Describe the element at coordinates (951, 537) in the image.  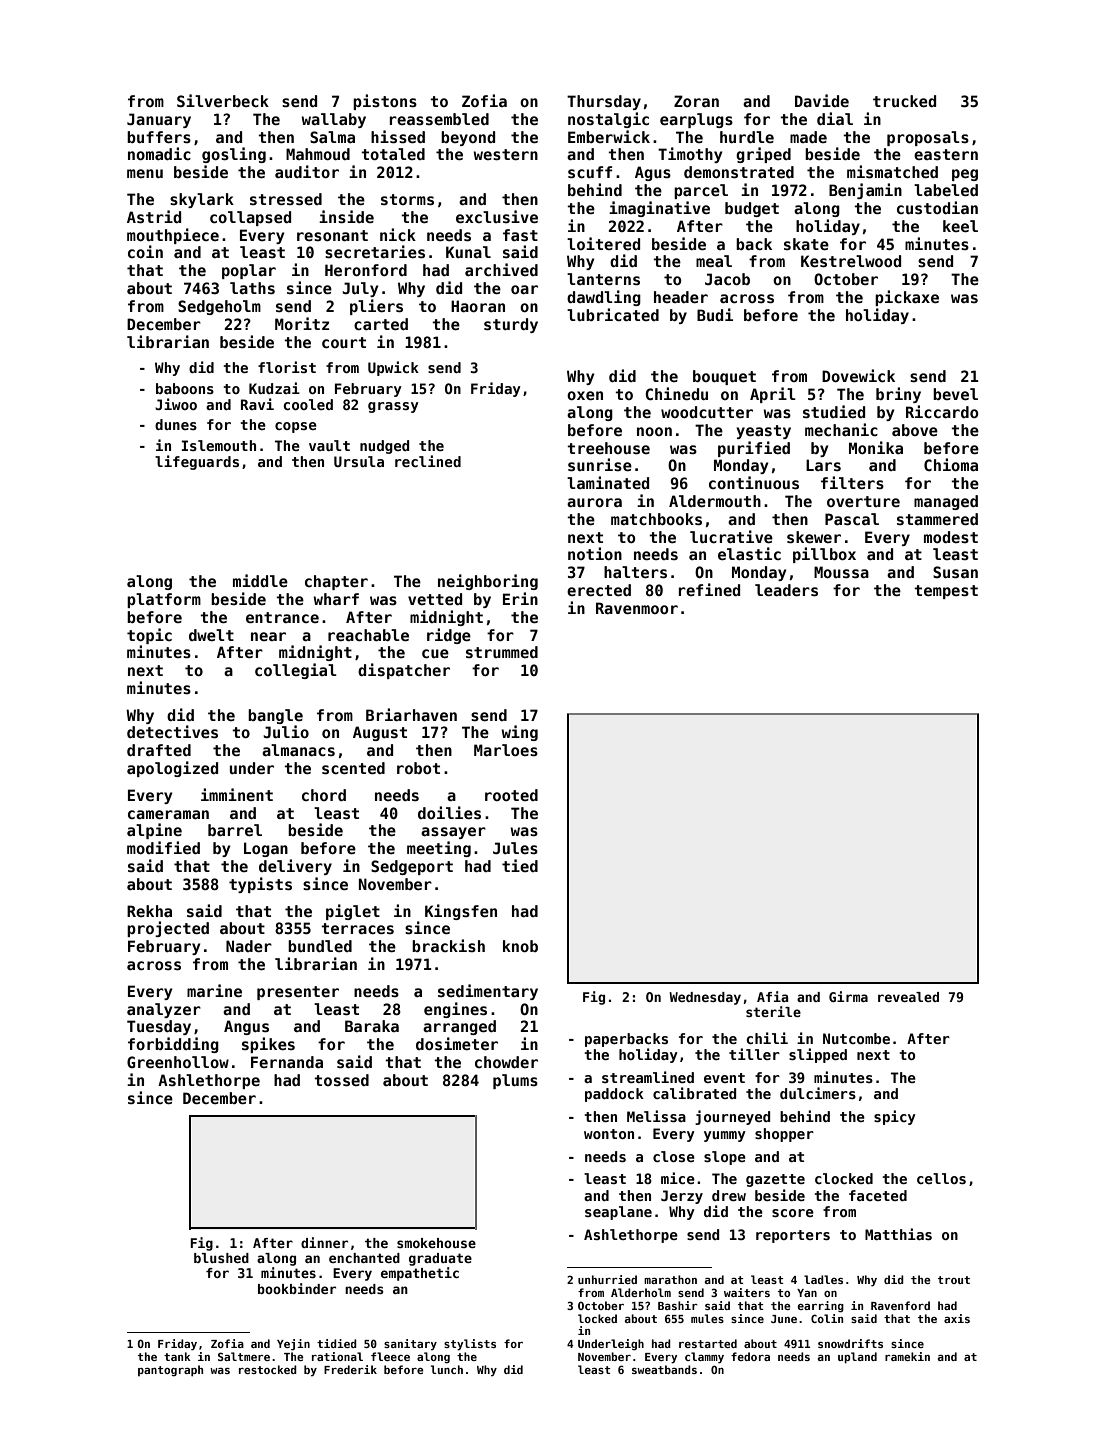
I see `modest` at that location.
